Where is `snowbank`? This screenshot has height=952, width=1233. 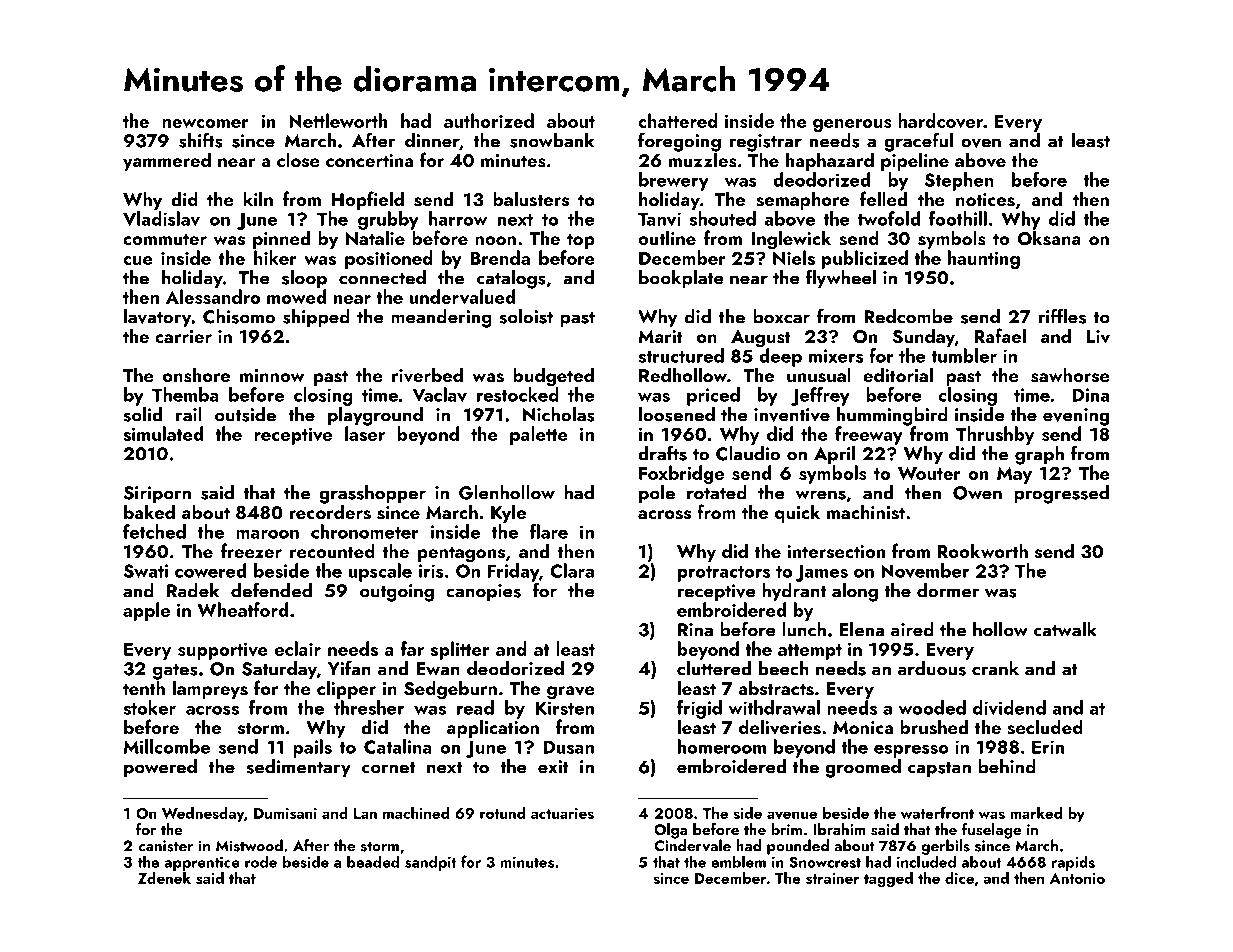
snowbank is located at coordinates (552, 140).
